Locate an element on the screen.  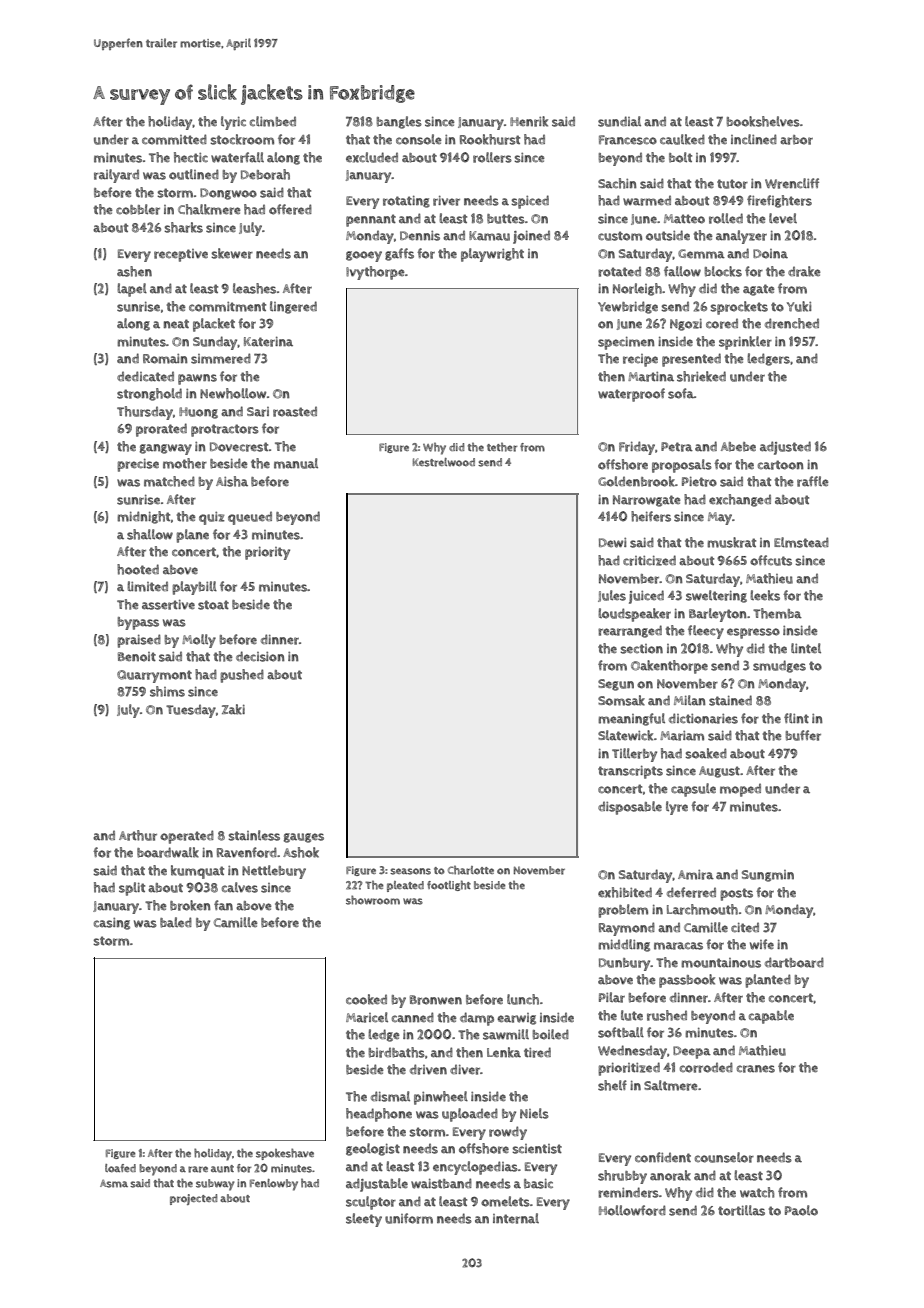
Segun is located at coordinates (616, 685).
